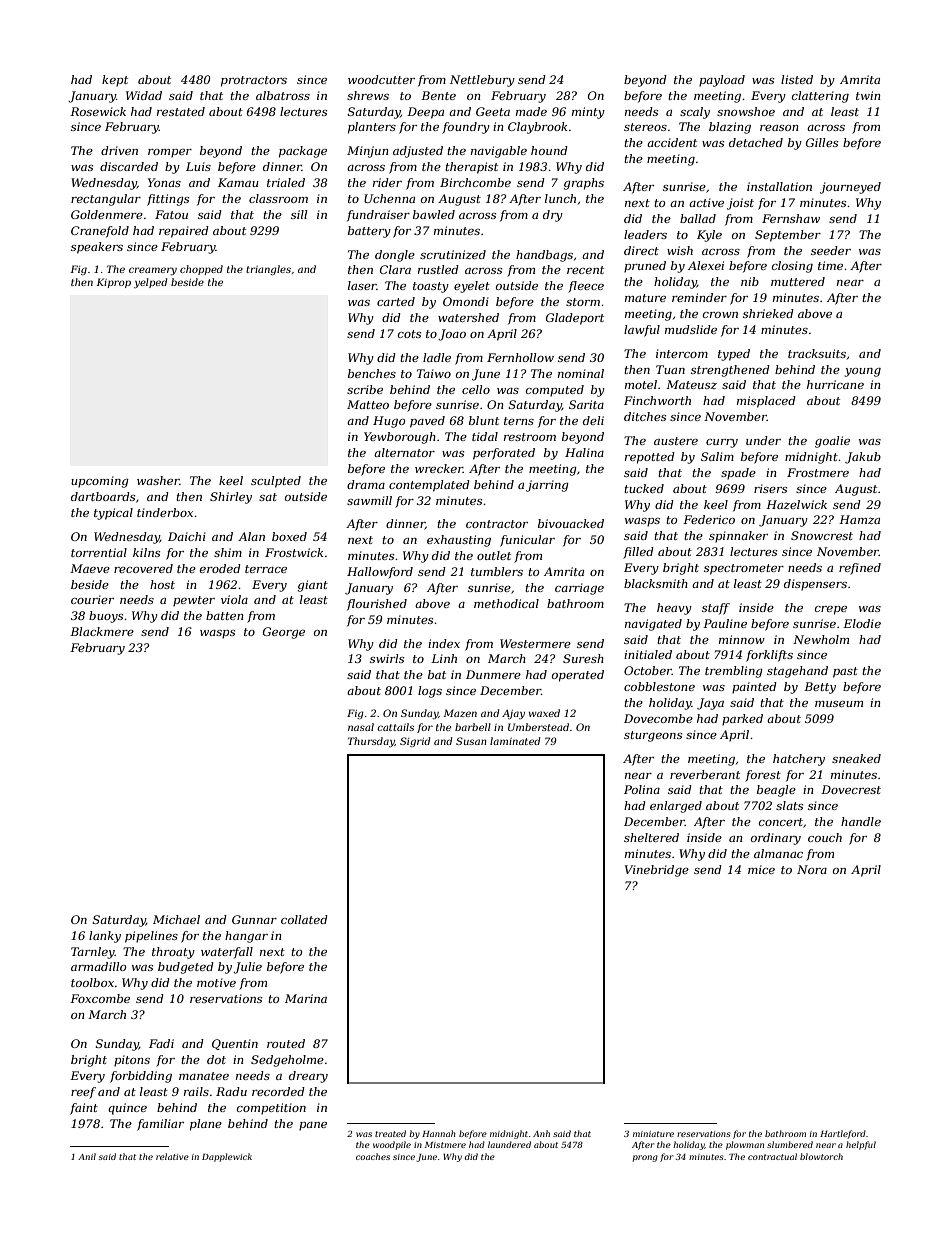 This page has height=1233, width=952. What do you see at coordinates (547, 486) in the page?
I see `jarring` at bounding box center [547, 486].
